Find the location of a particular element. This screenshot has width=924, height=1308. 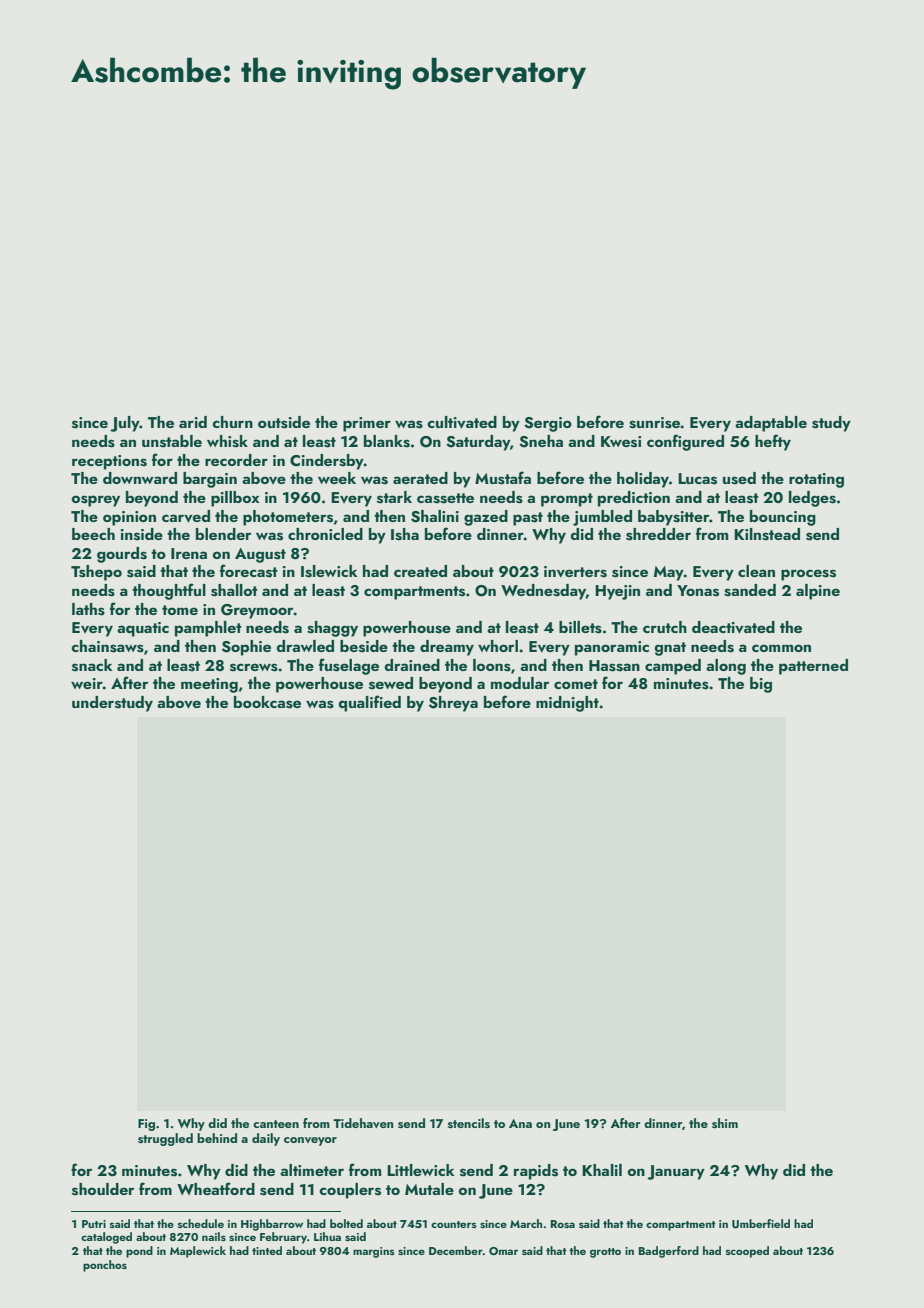

Ana is located at coordinates (520, 1123).
